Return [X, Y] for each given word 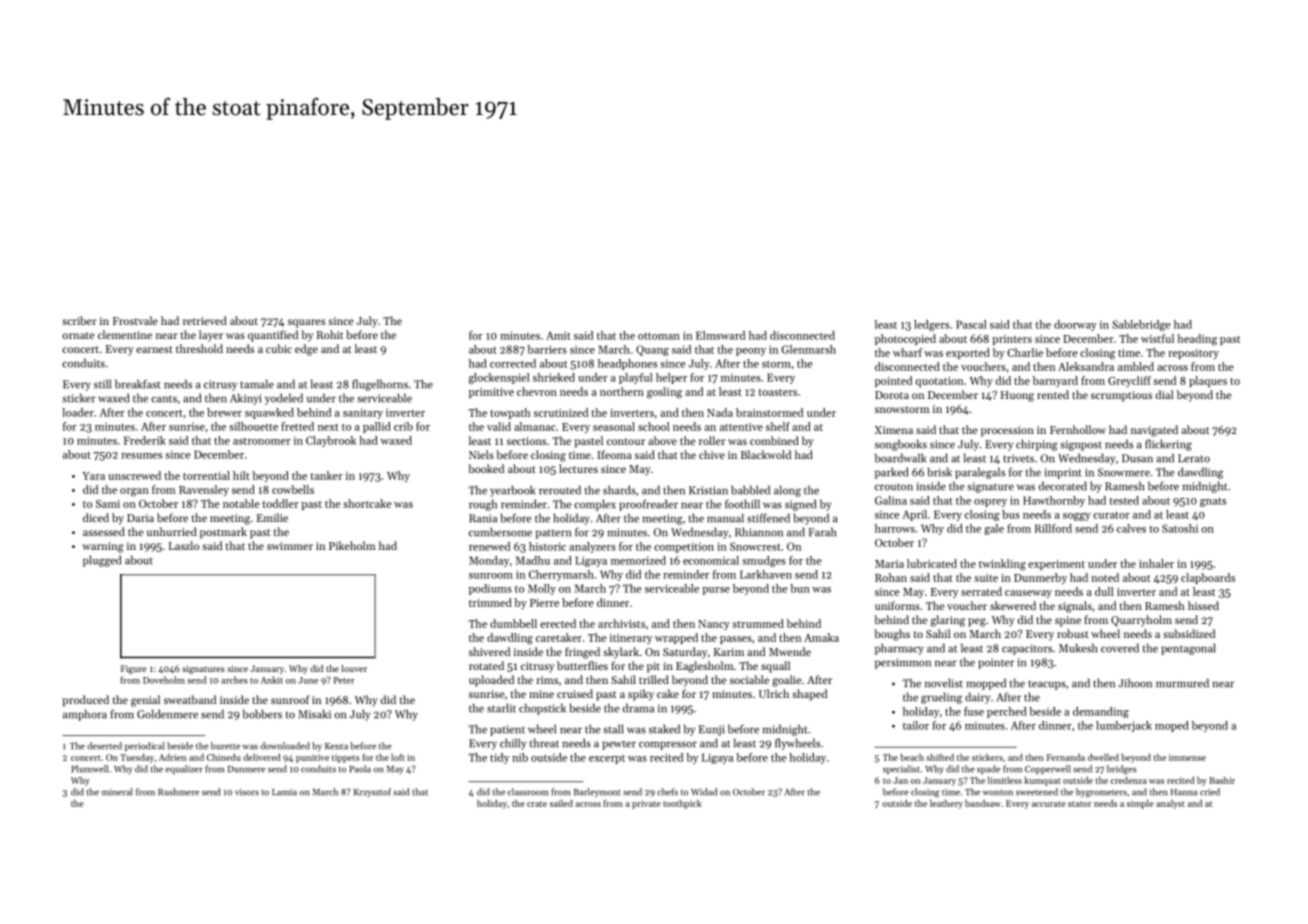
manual [725, 518]
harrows [895, 528]
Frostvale [135, 320]
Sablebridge [1141, 325]
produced [85, 701]
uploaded [491, 681]
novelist [944, 683]
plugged [102, 561]
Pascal [971, 324]
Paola [360, 769]
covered [1120, 648]
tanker [326, 475]
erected [558, 623]
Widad [704, 792]
